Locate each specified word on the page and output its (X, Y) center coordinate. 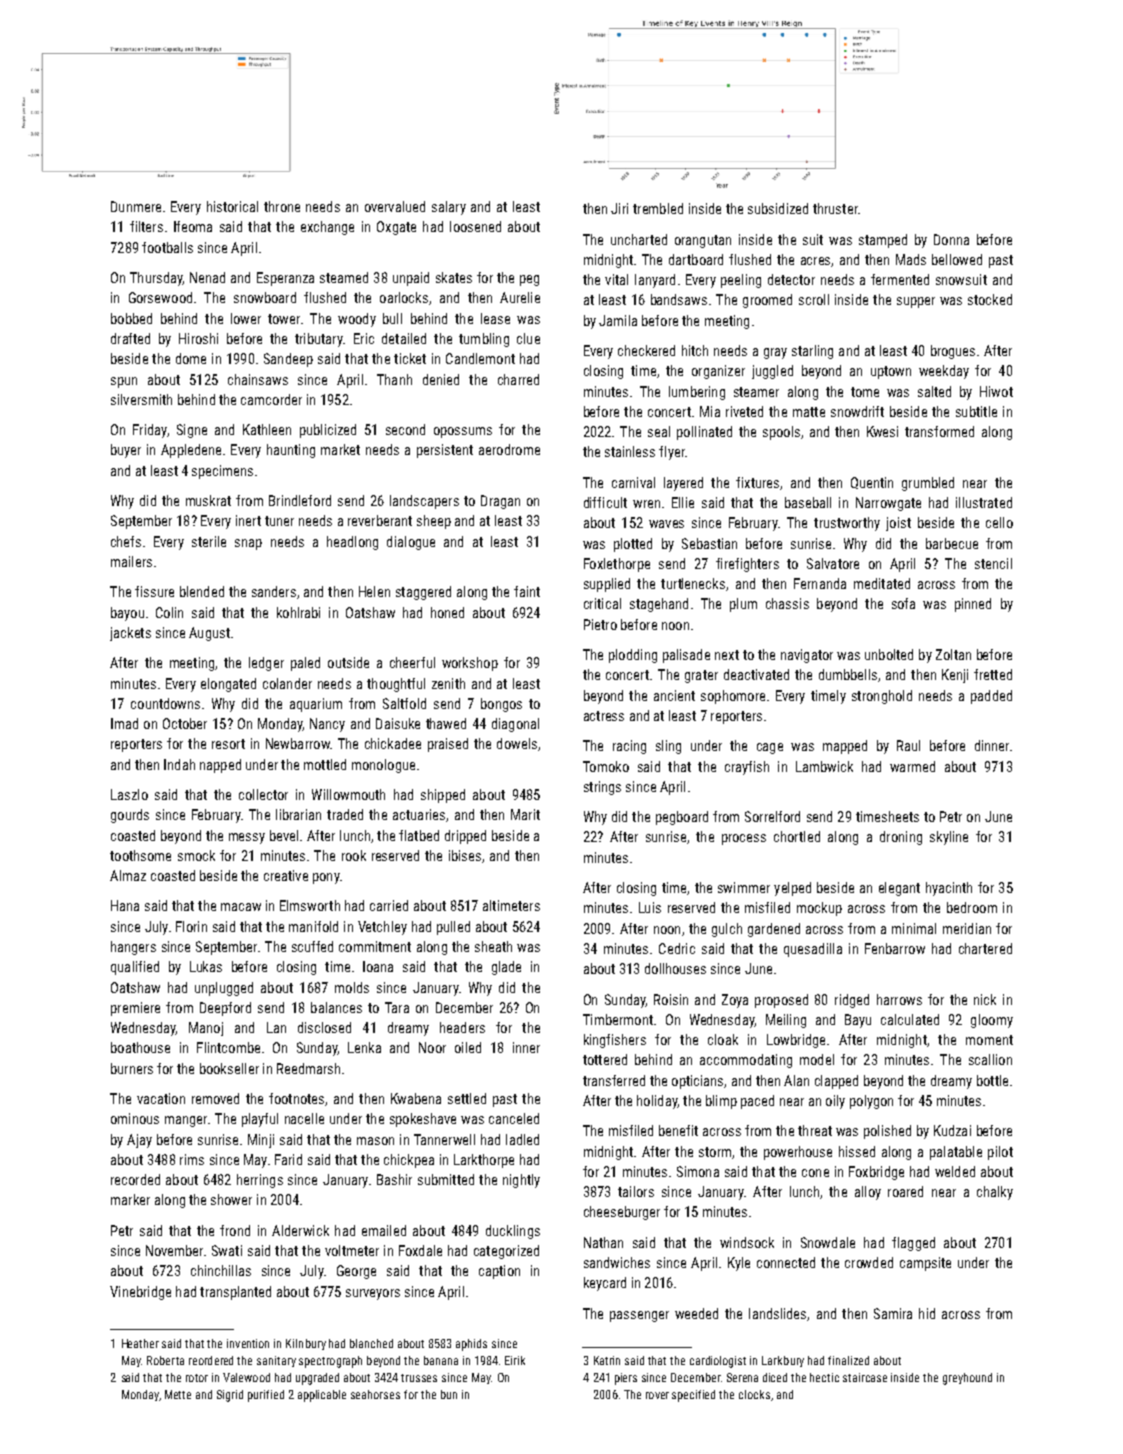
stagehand (659, 605)
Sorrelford (772, 816)
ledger (266, 664)
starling (812, 352)
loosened (475, 226)
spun (124, 382)
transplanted (235, 1293)
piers (626, 1379)
